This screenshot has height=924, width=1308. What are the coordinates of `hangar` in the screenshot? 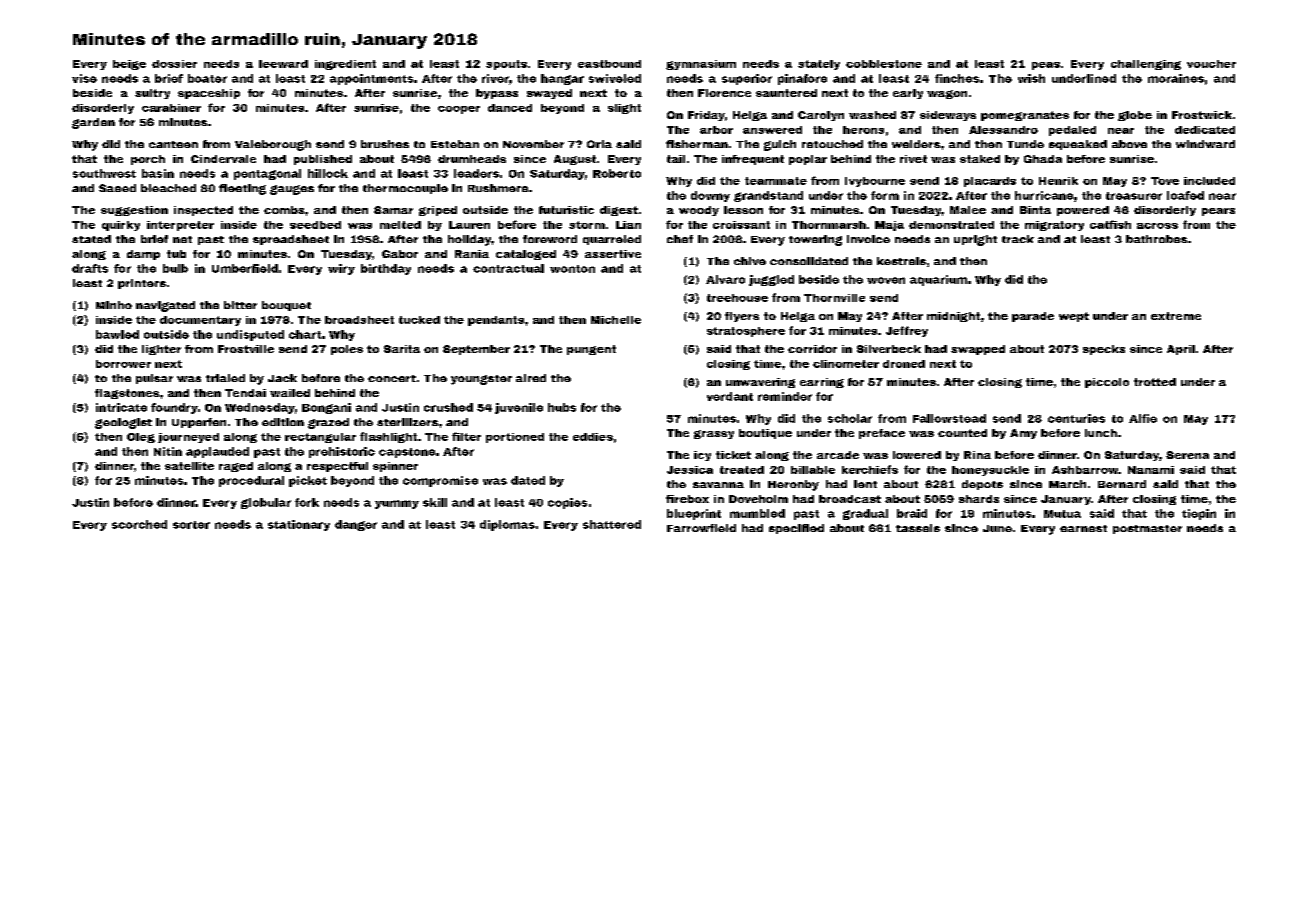 It's located at (562, 79).
